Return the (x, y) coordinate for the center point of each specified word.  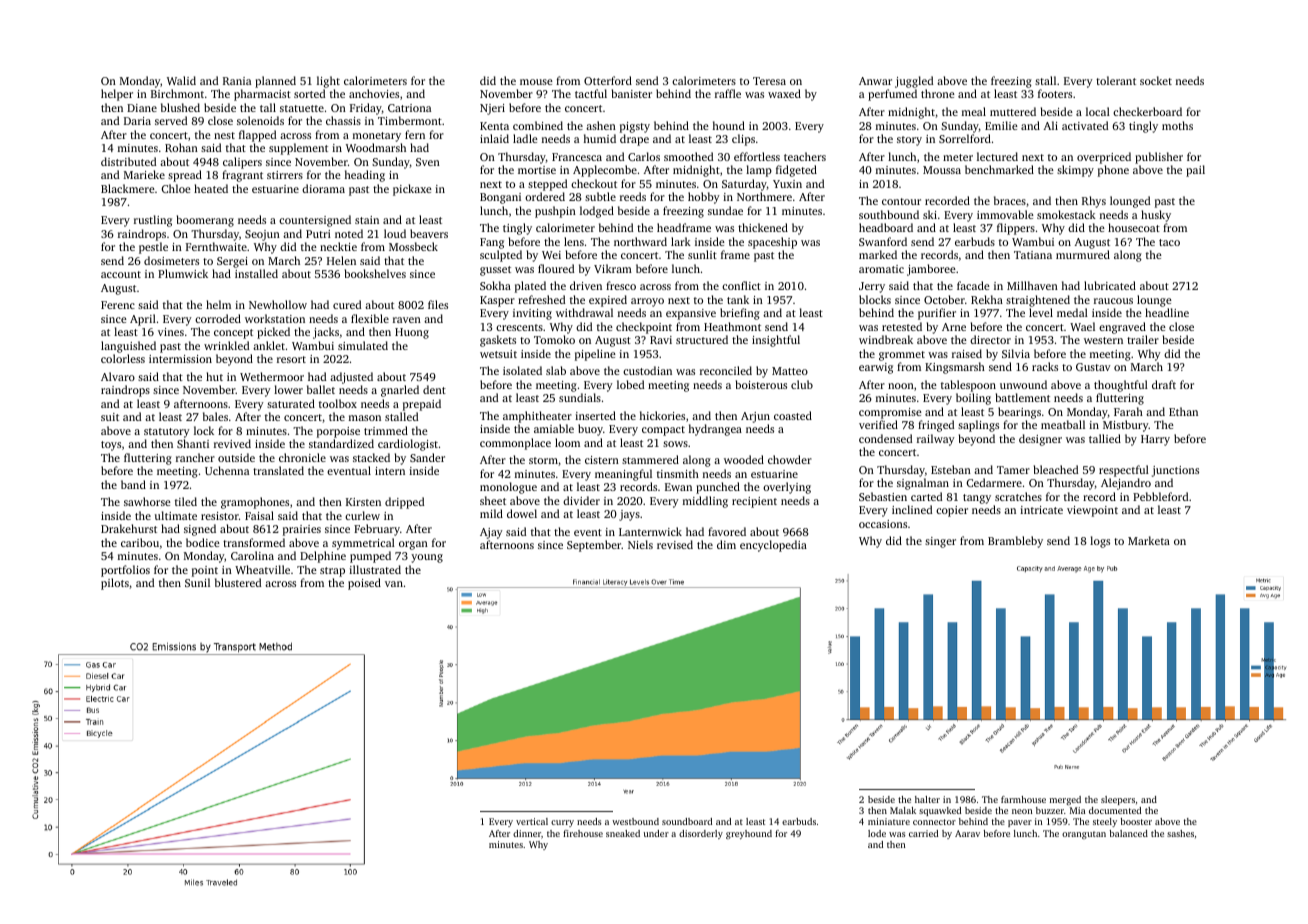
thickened (763, 227)
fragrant (242, 176)
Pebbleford (1160, 496)
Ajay (491, 533)
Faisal (259, 515)
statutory (167, 433)
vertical (532, 821)
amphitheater (537, 417)
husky (1156, 216)
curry (562, 823)
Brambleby (1015, 542)
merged (1065, 800)
